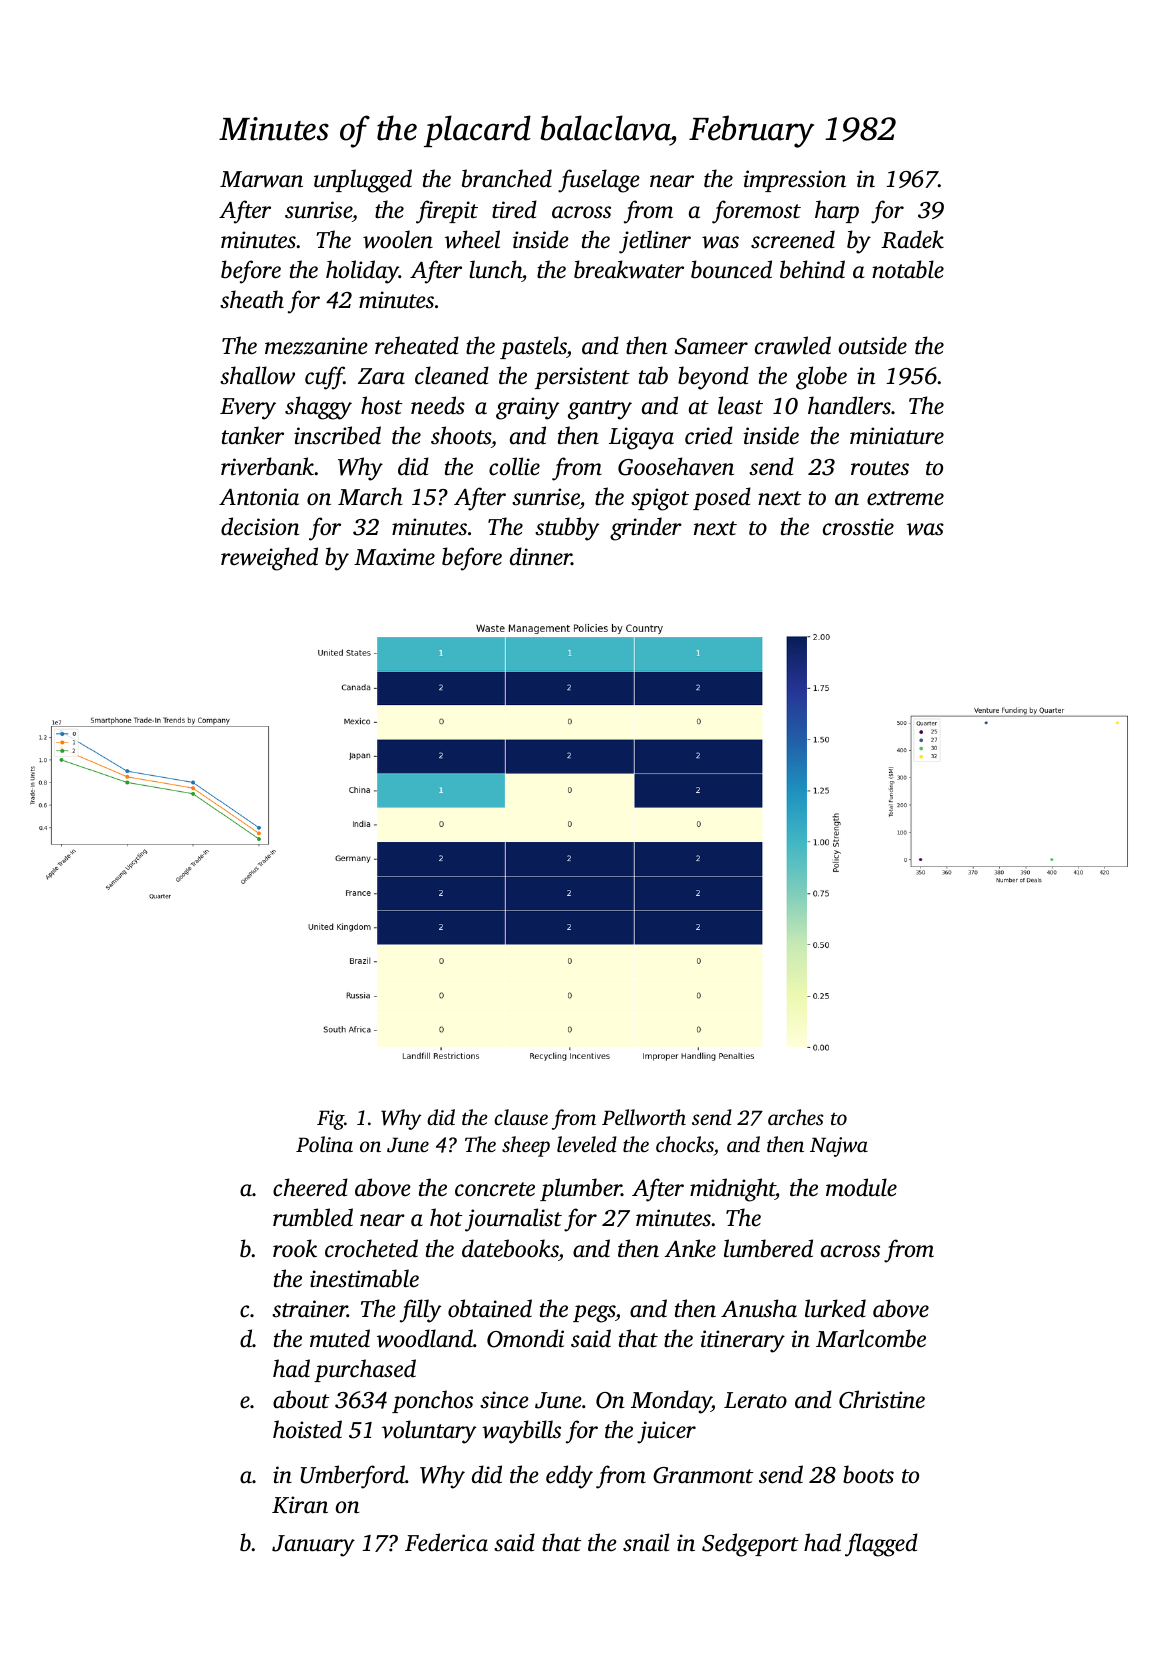 This page has width=1165, height=1654. I want to click on unplugged, so click(363, 181).
